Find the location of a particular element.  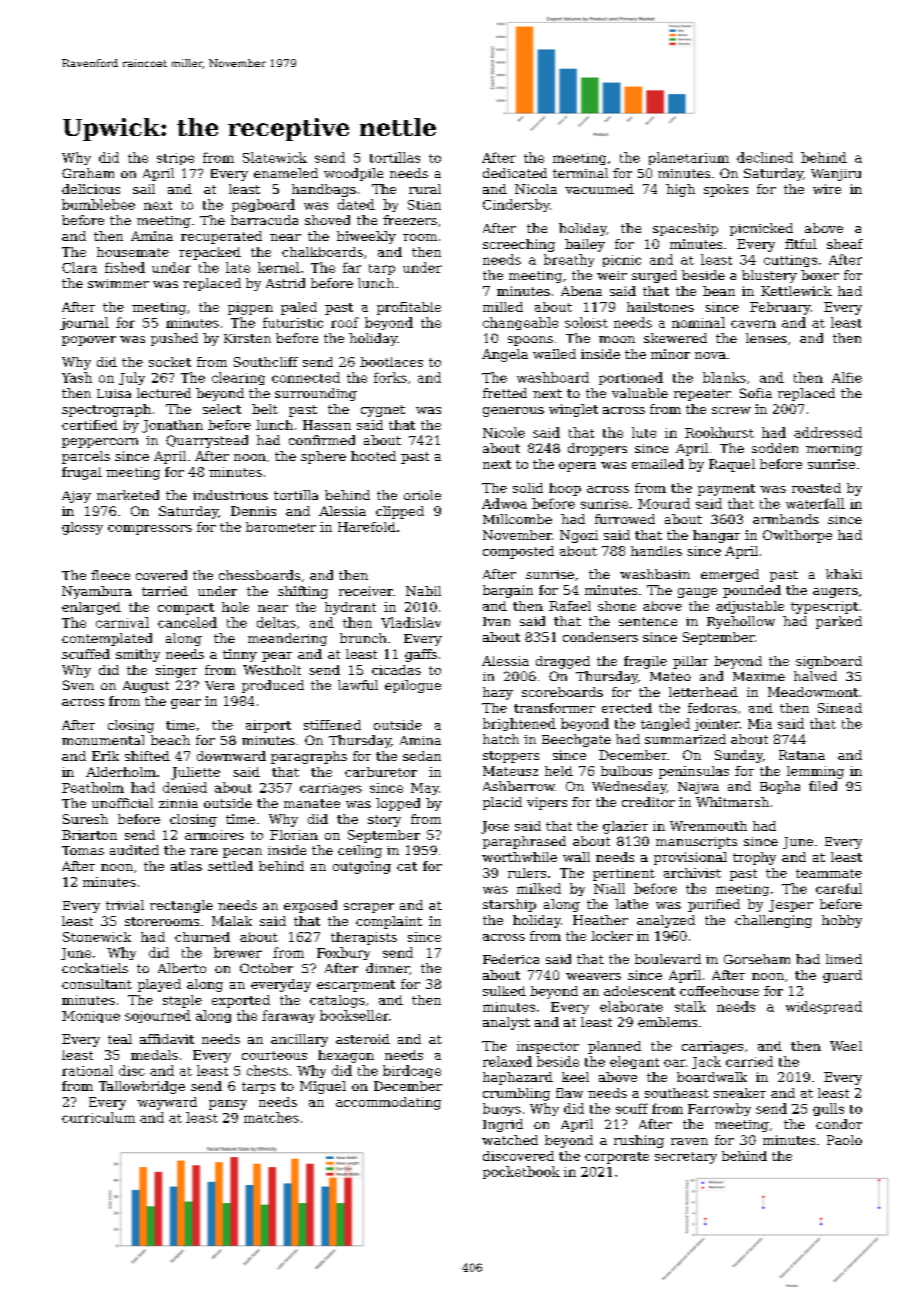

planetarium is located at coordinates (689, 158).
